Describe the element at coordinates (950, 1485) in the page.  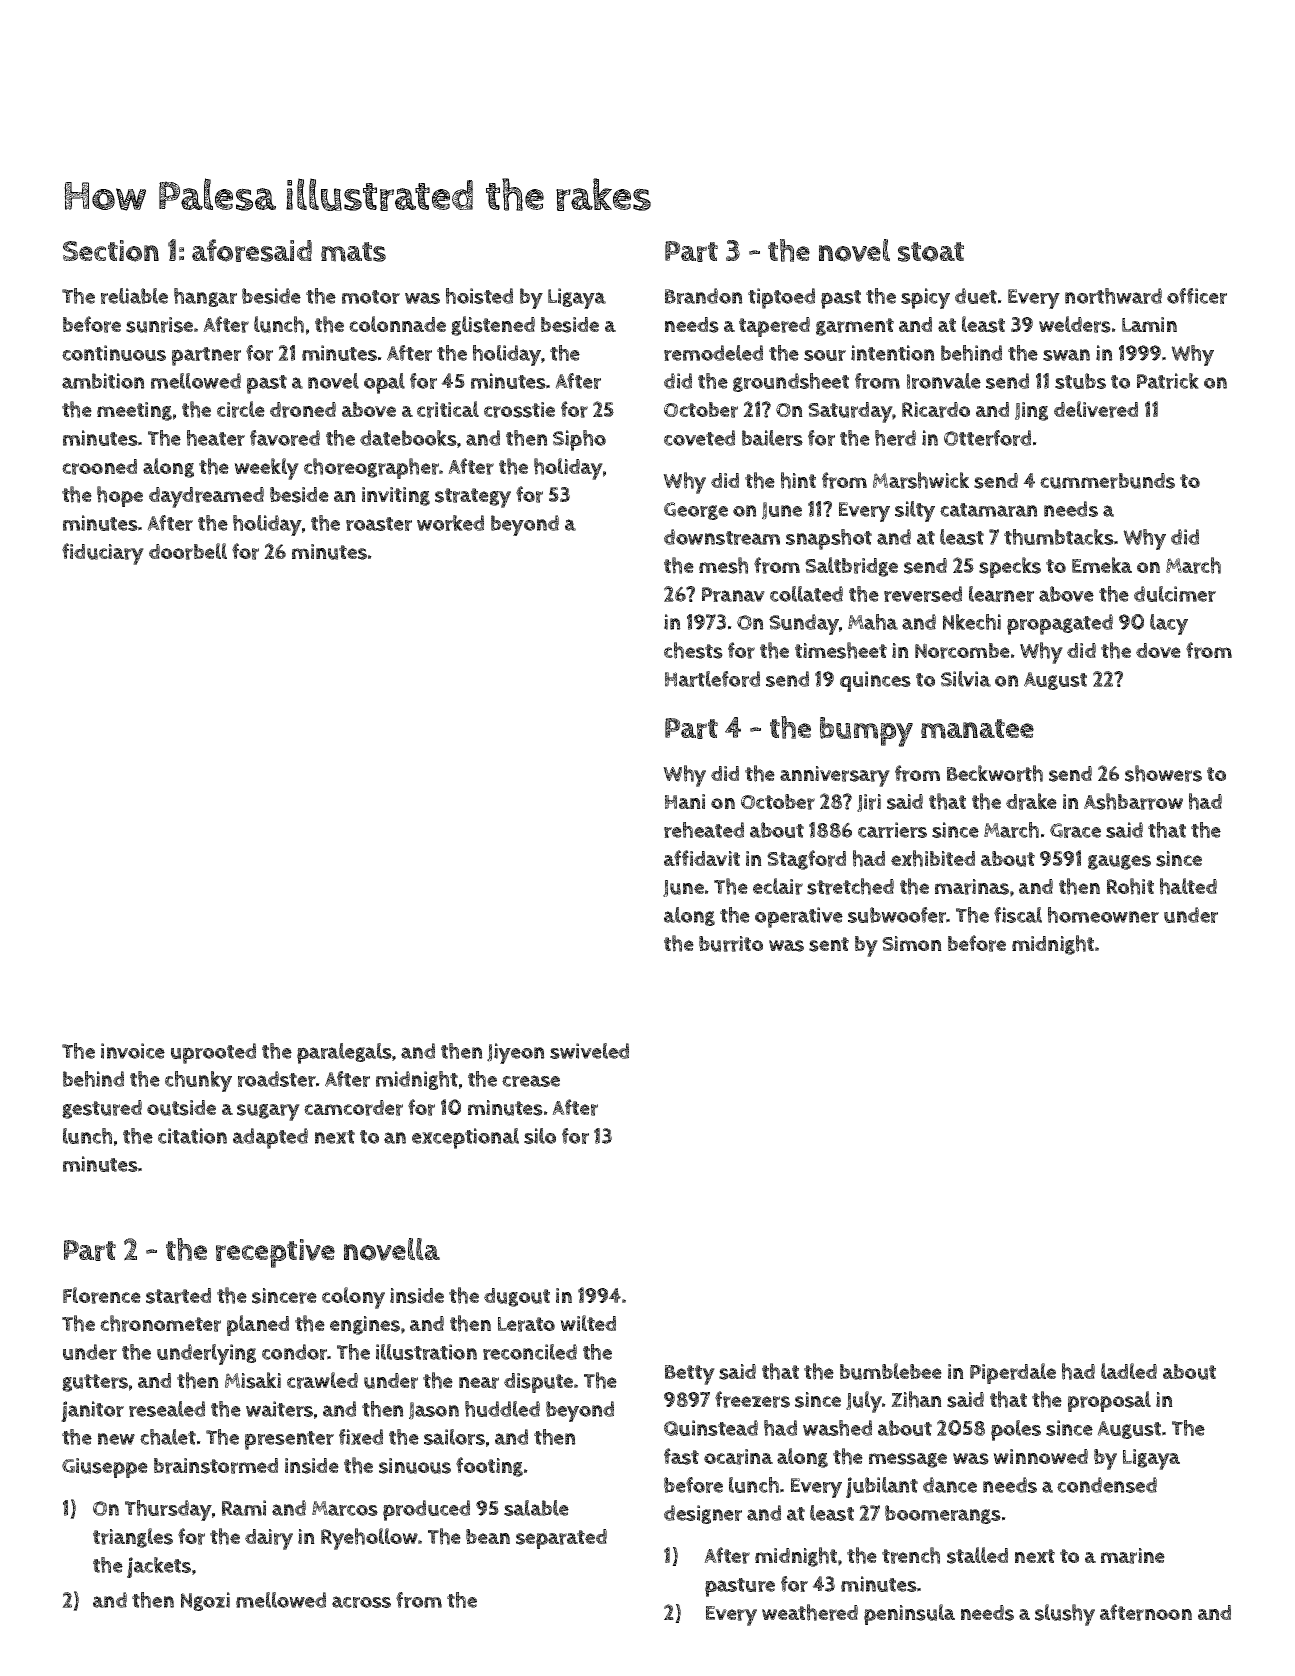
I see `dance` at that location.
